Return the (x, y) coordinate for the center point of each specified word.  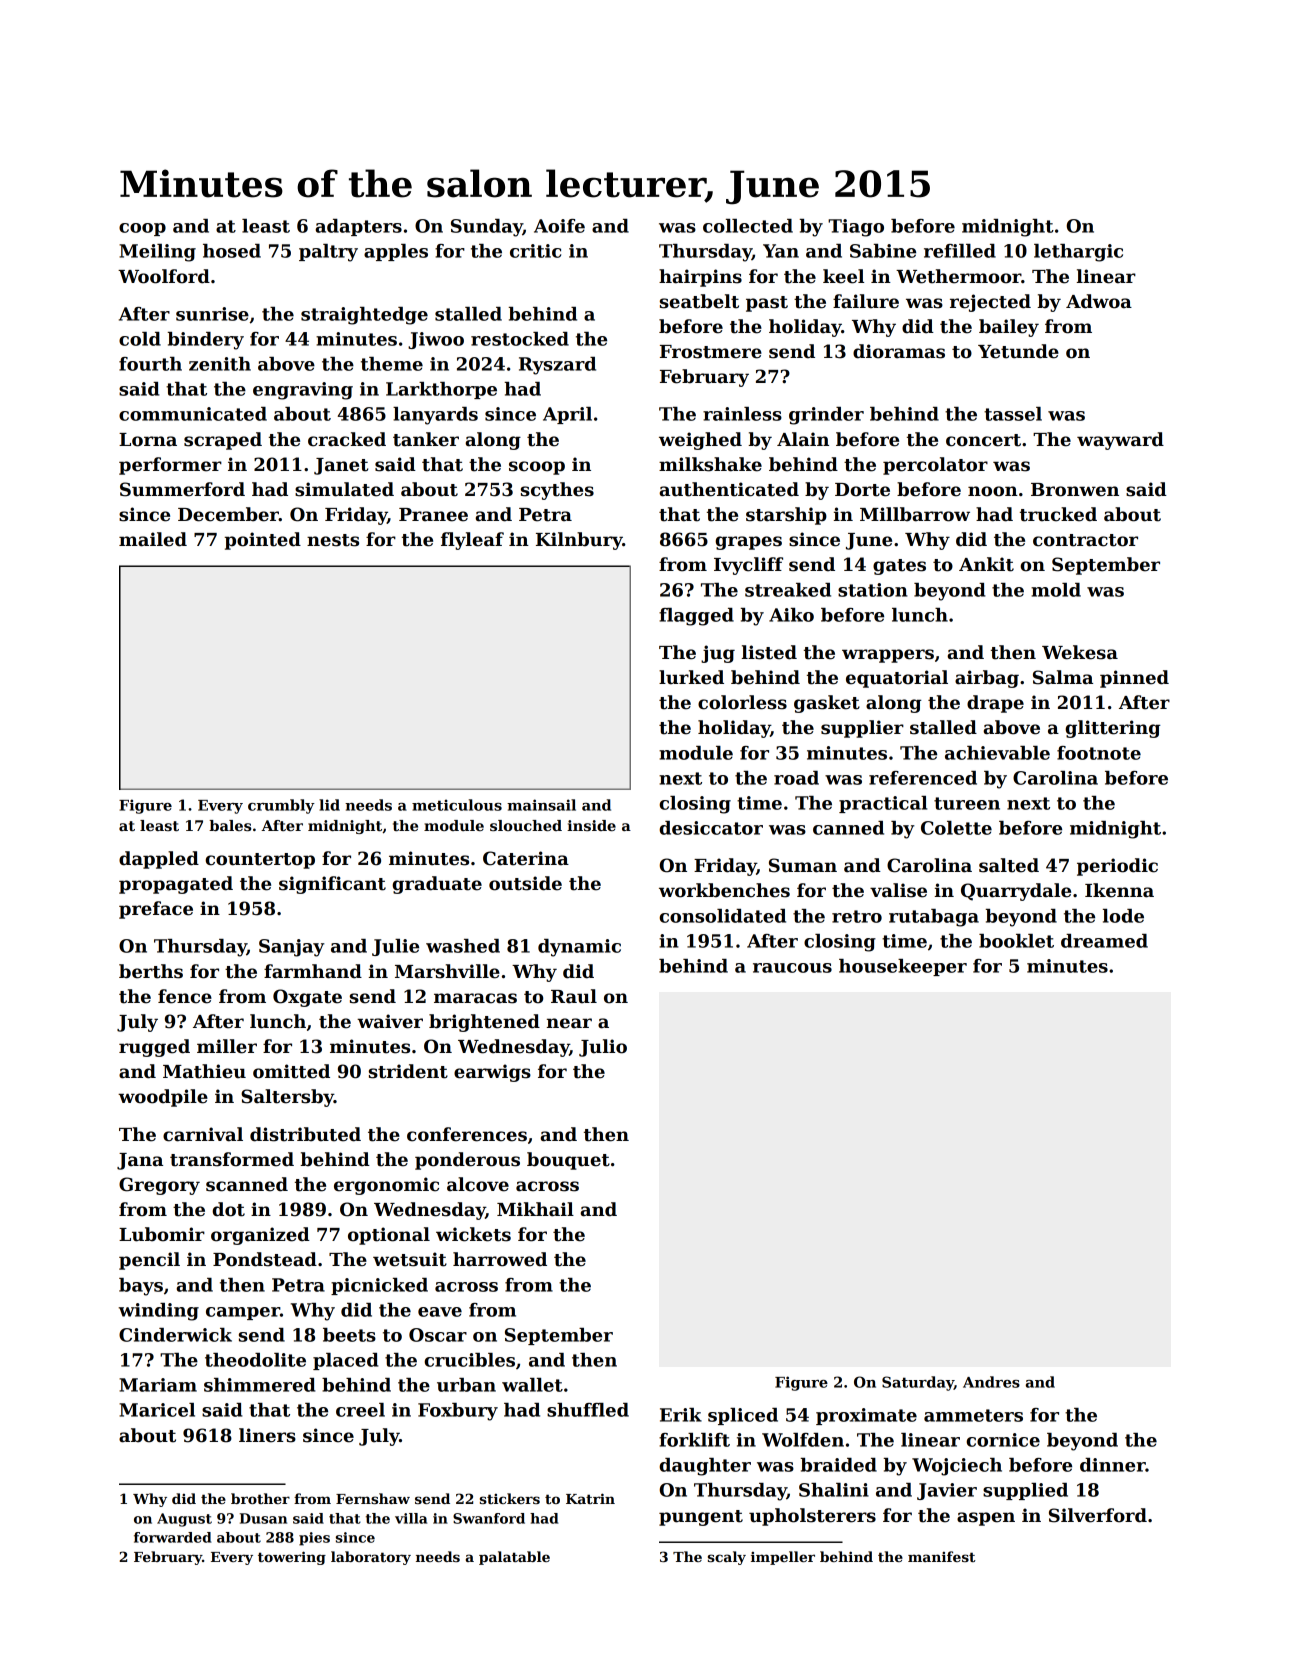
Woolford (164, 276)
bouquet (568, 1161)
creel (360, 1410)
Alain (803, 439)
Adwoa (1099, 301)
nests (333, 540)
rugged (154, 1048)
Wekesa (1080, 652)
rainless (742, 414)
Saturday (918, 1383)
